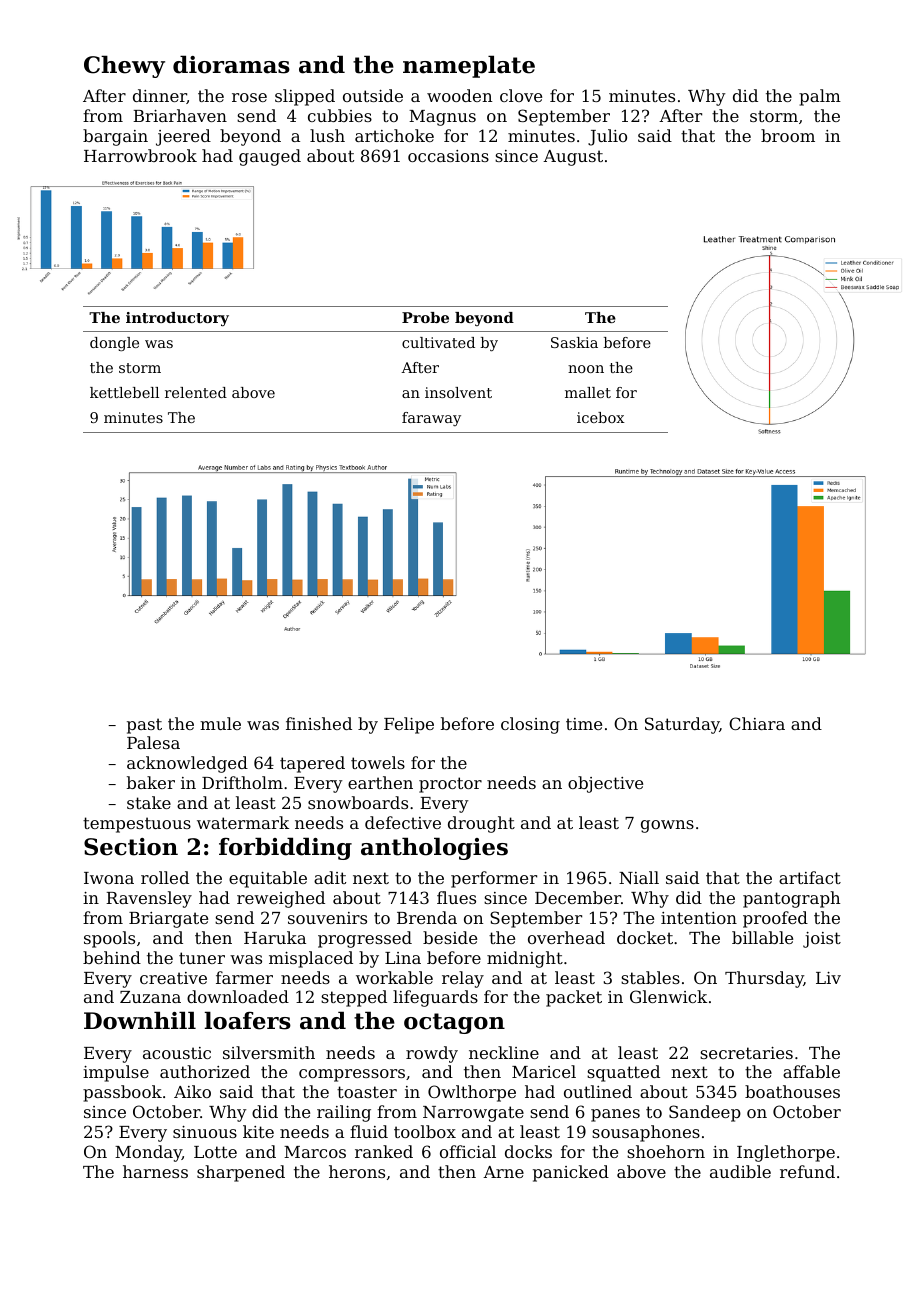  Describe the element at coordinates (757, 723) in the page. I see `Chiara` at that location.
